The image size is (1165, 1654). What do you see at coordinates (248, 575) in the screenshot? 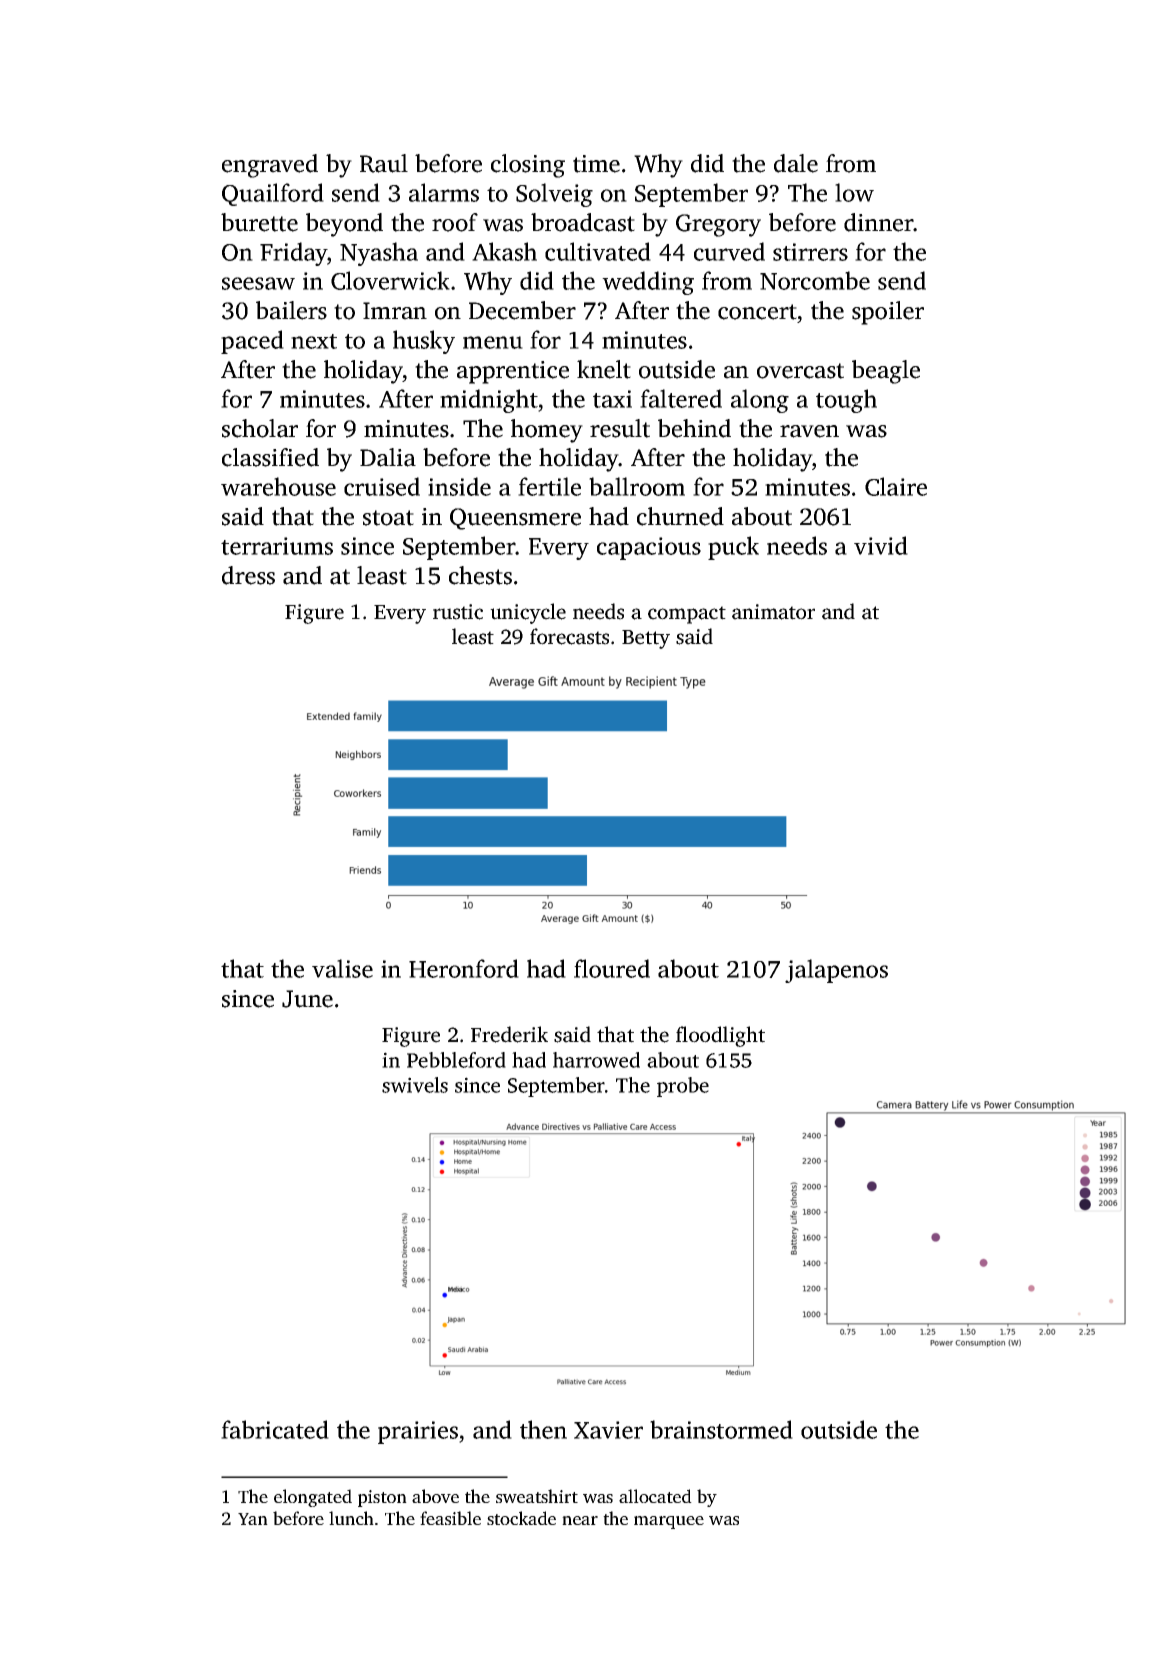
I see `dress` at bounding box center [248, 575].
